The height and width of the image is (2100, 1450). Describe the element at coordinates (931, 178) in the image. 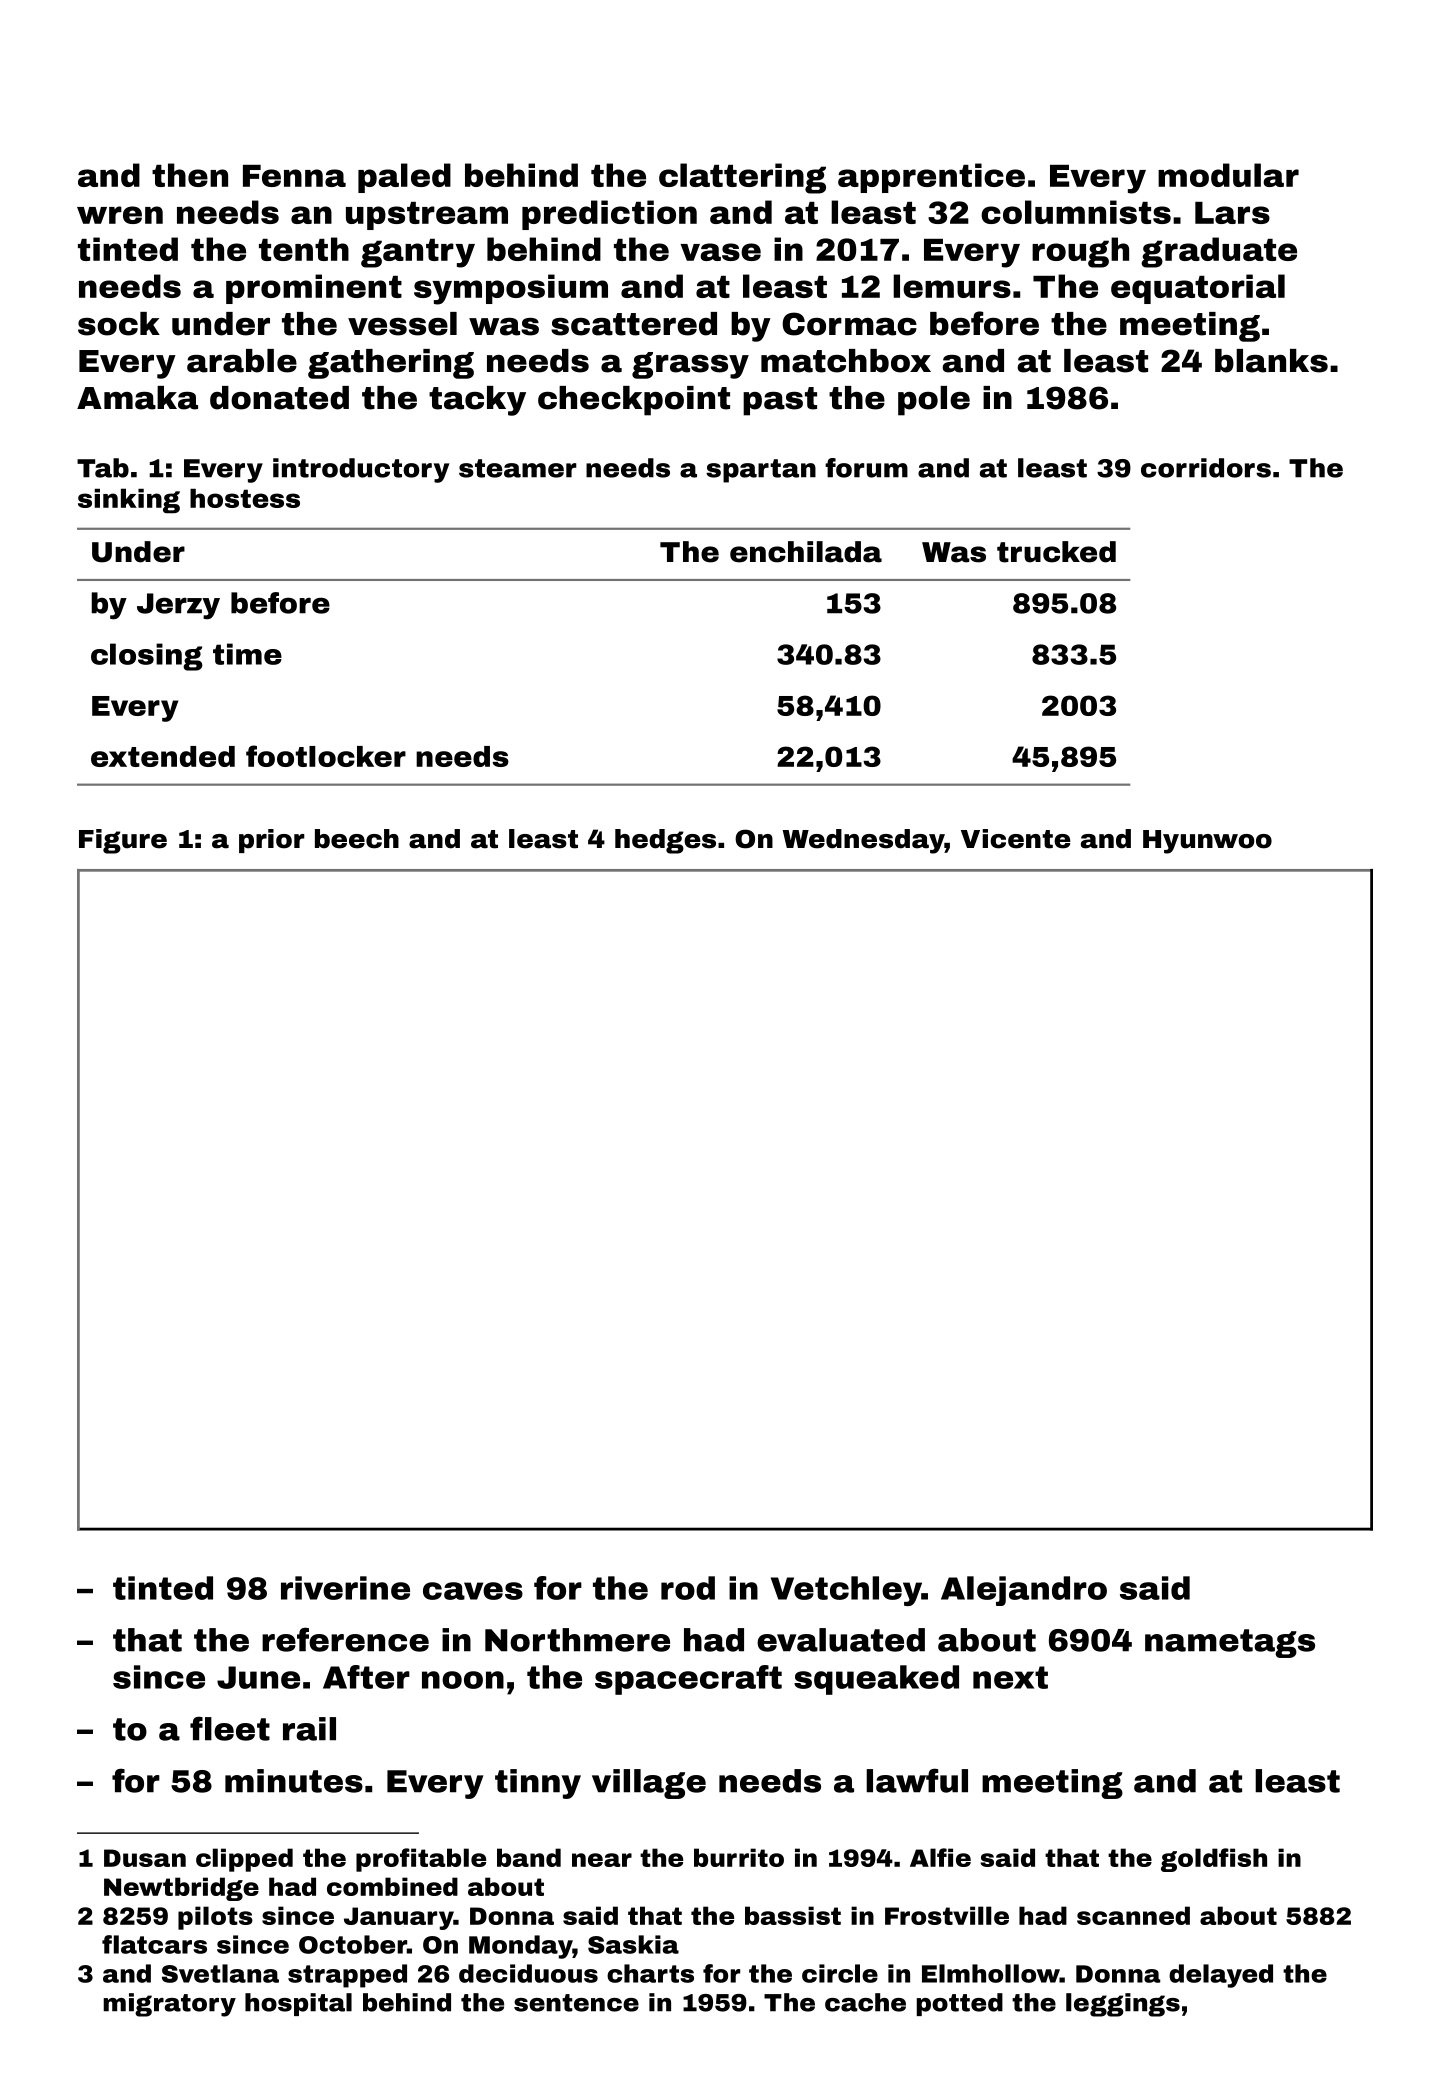

I see `apprentice` at that location.
